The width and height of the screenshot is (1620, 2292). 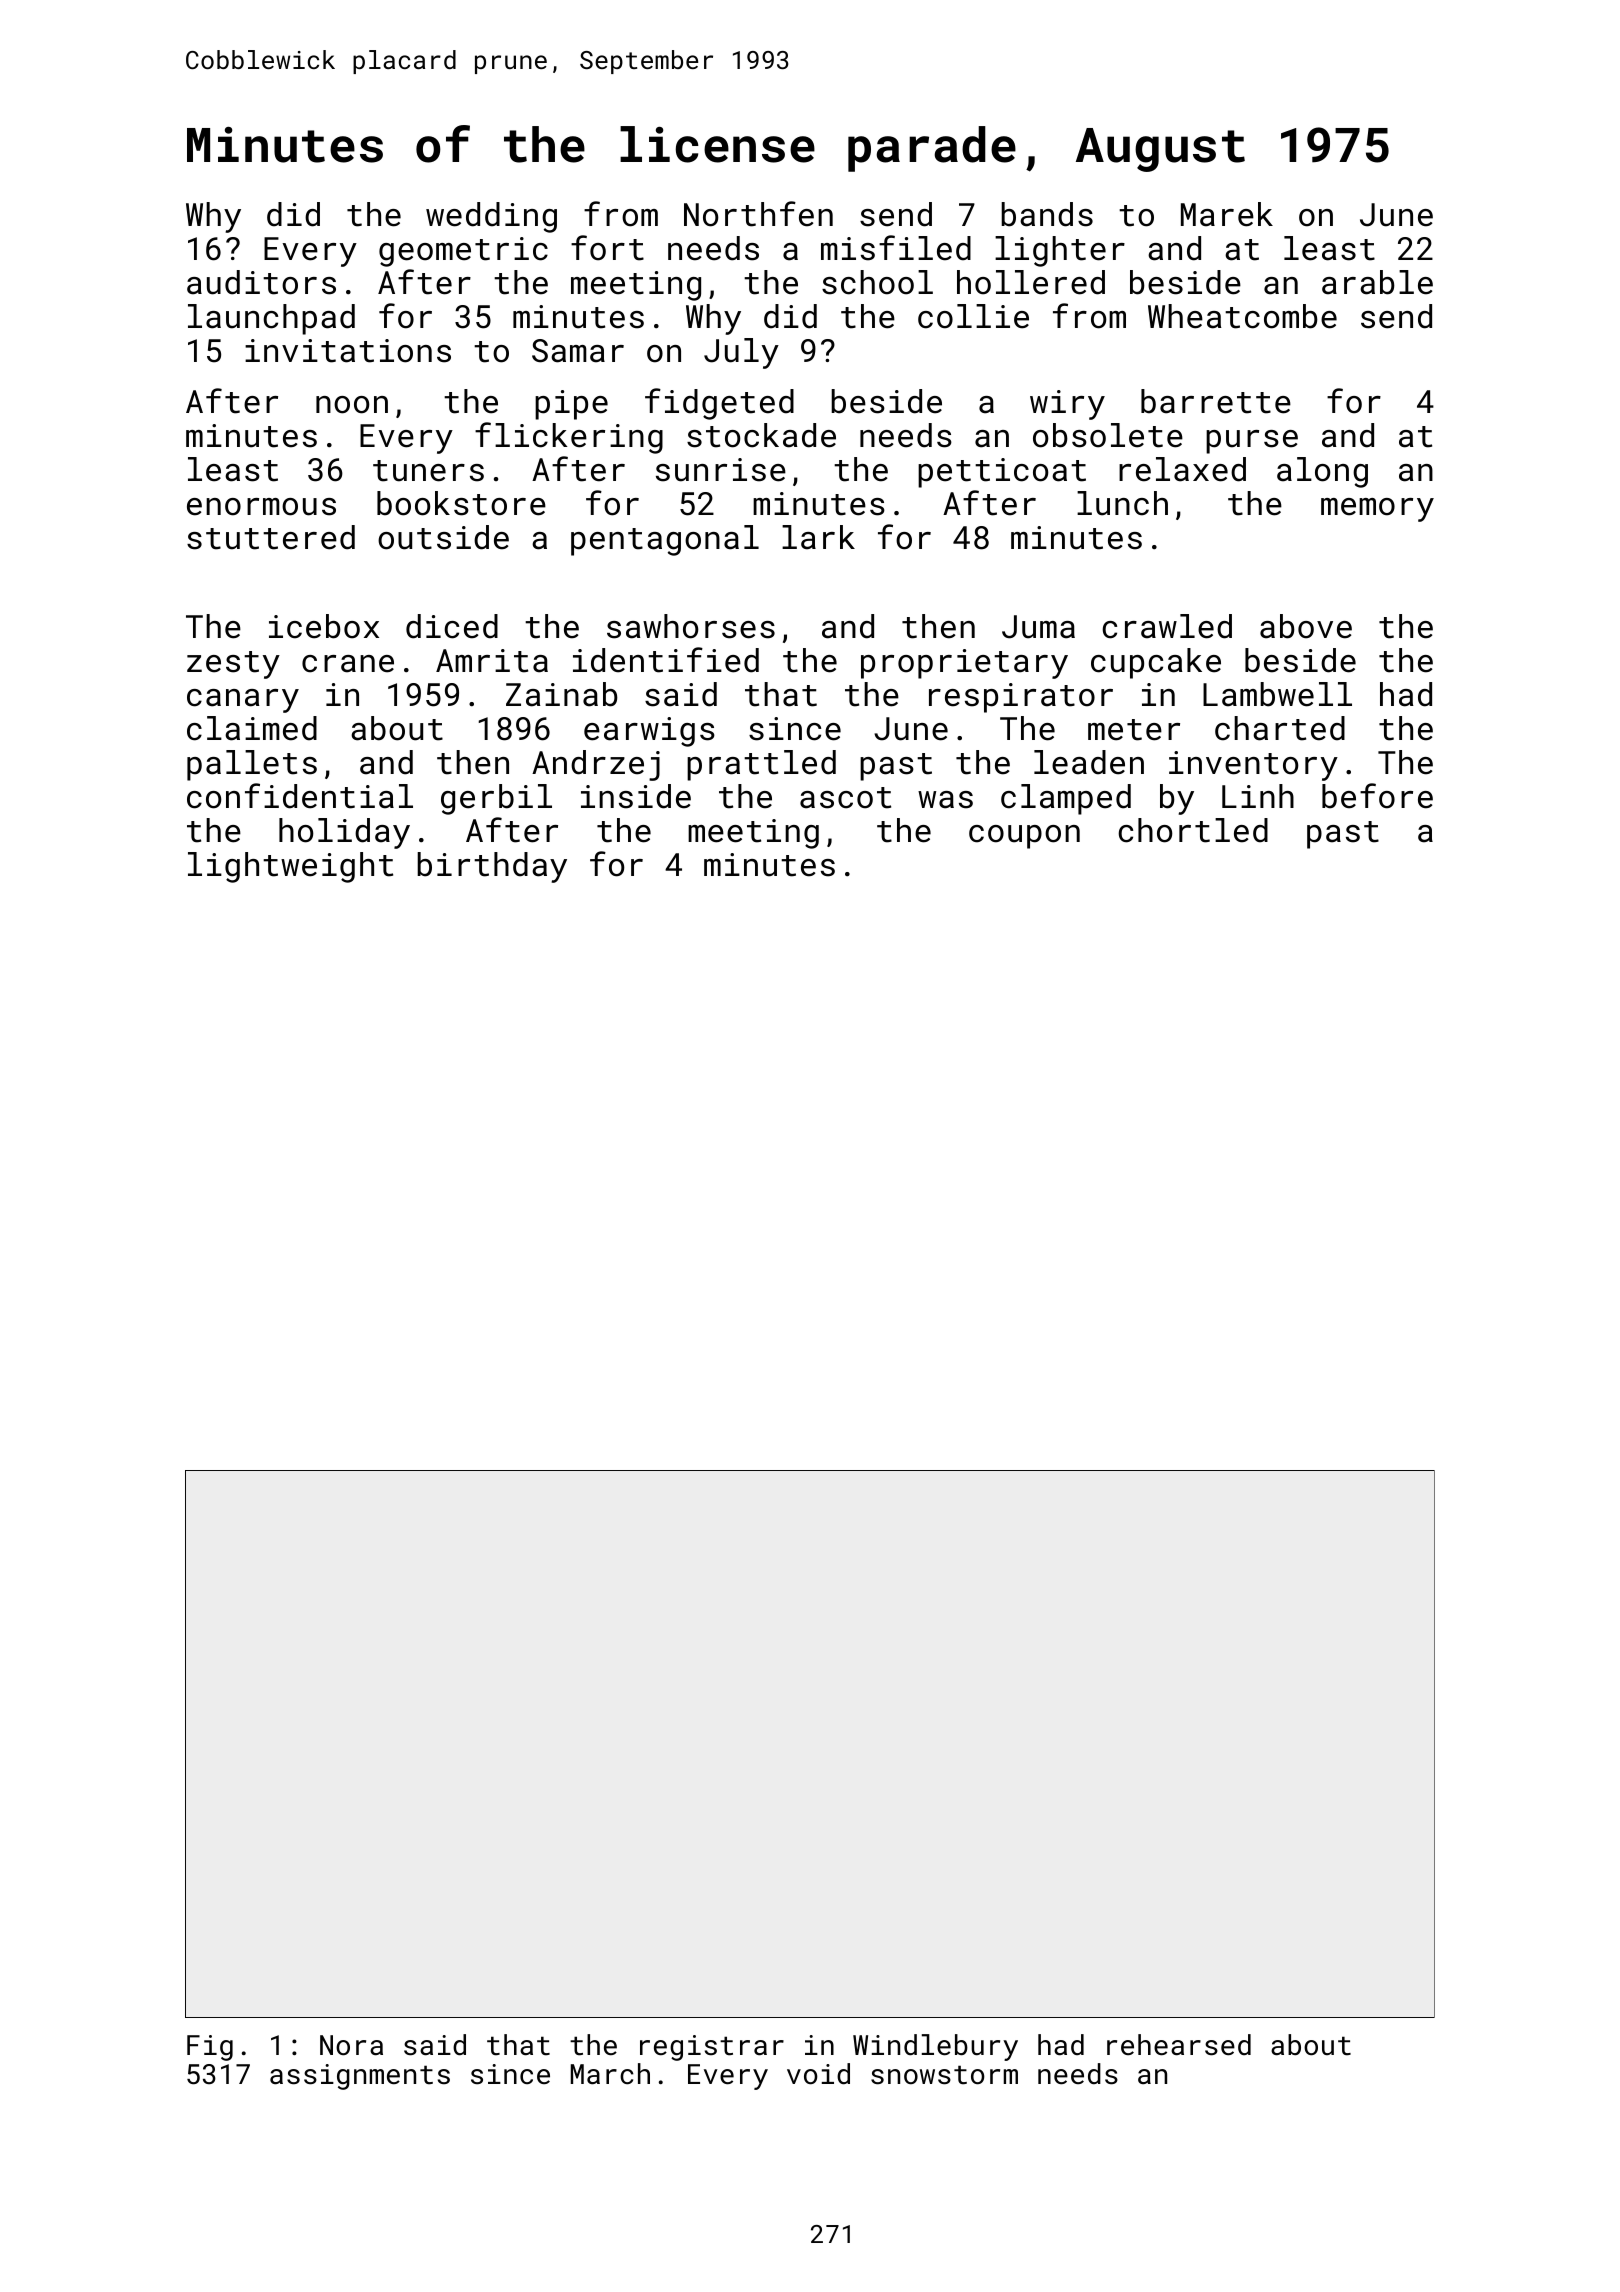 What do you see at coordinates (233, 665) in the screenshot?
I see `zesty` at bounding box center [233, 665].
